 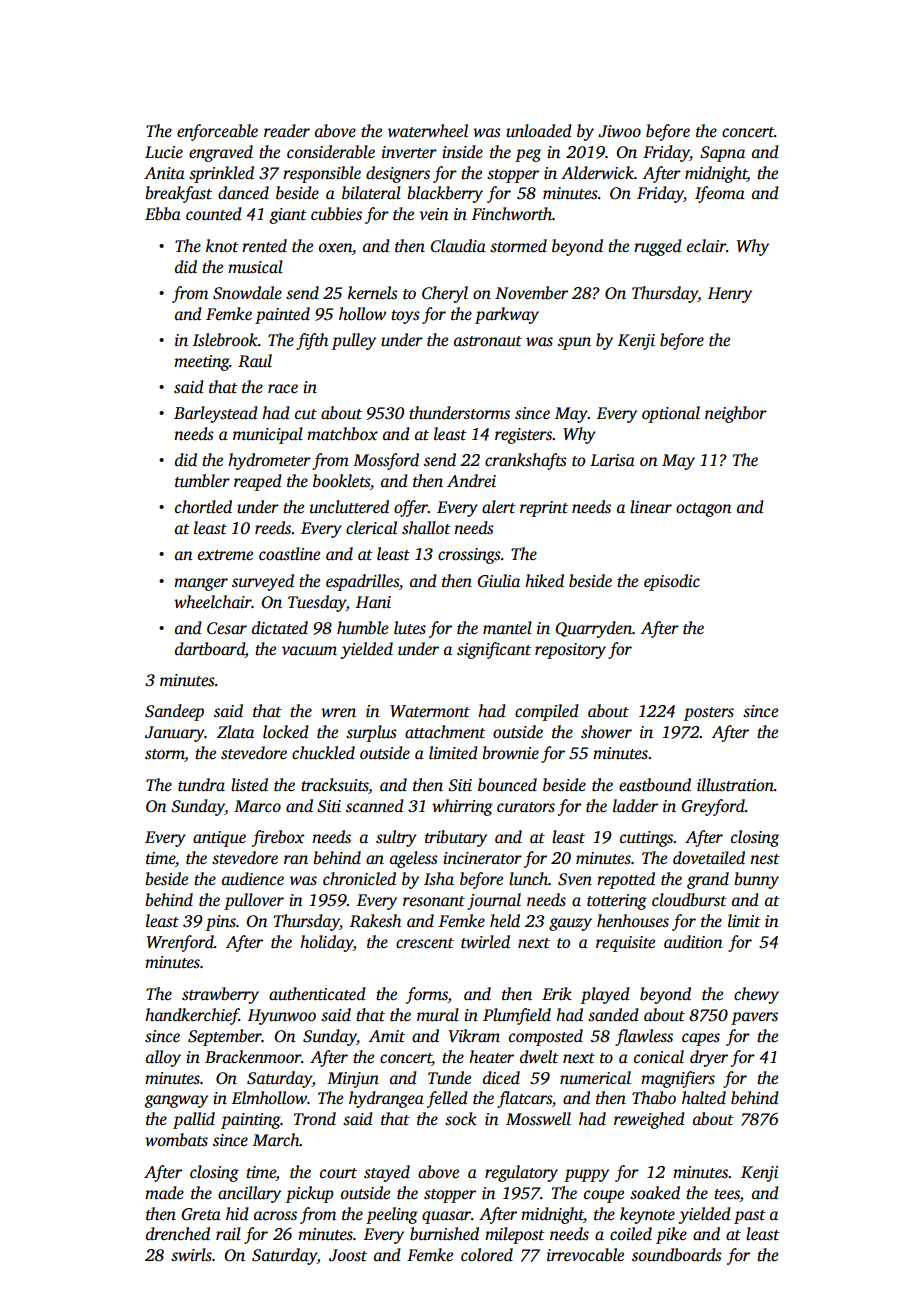 I want to click on giant, so click(x=288, y=216).
